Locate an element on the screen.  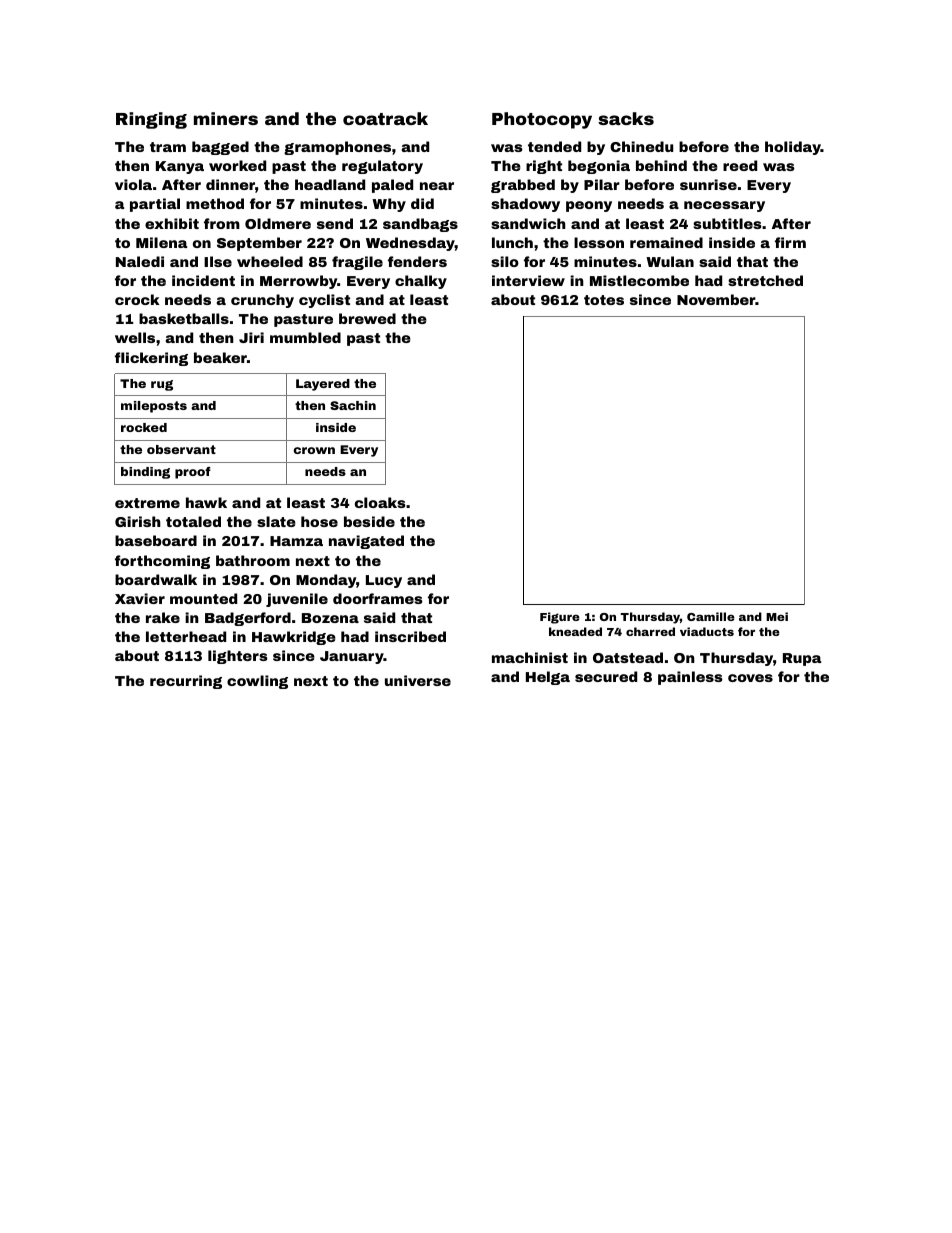
beside is located at coordinates (369, 521).
